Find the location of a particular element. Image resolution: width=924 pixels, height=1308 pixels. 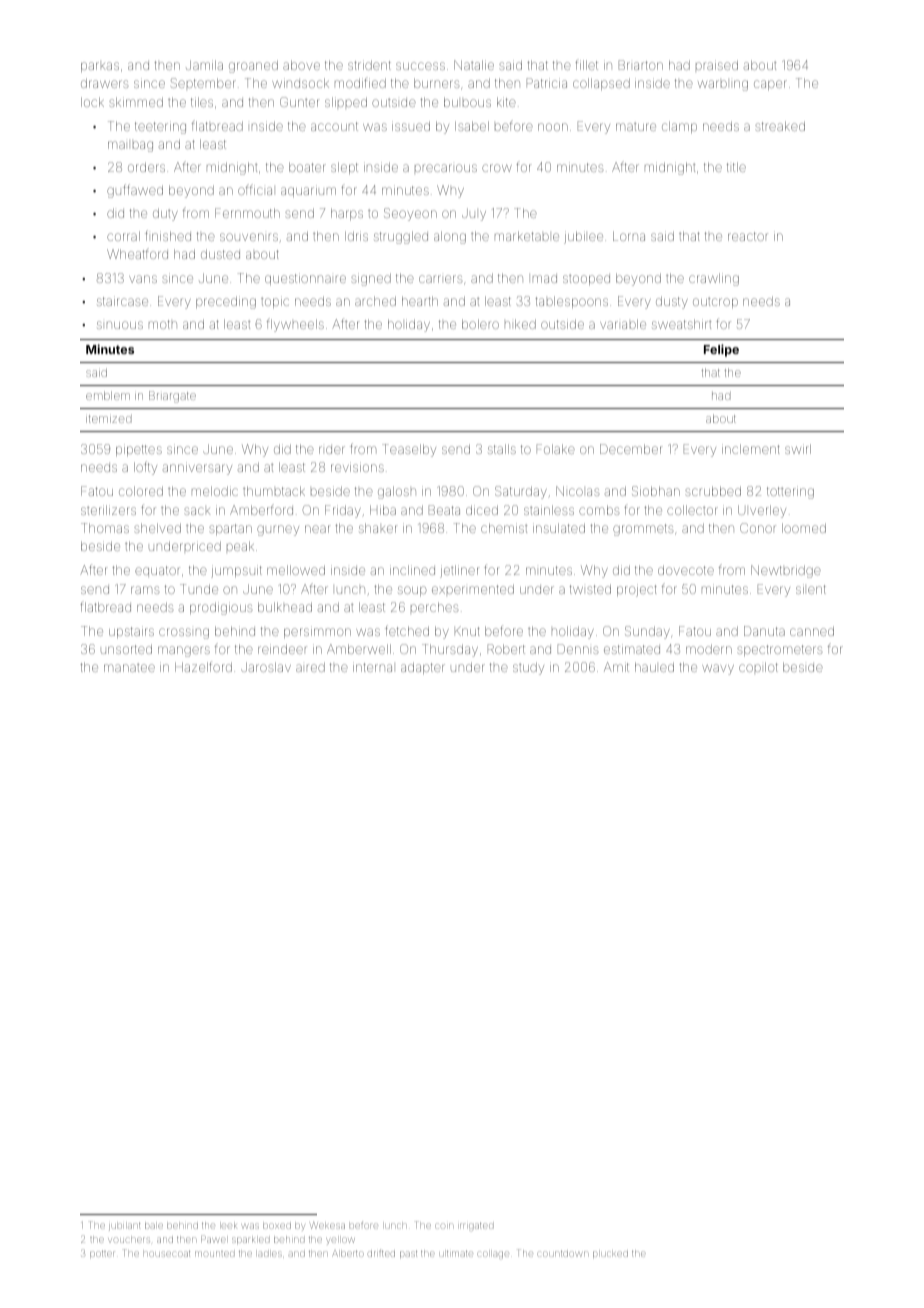

guffawed is located at coordinates (135, 191).
